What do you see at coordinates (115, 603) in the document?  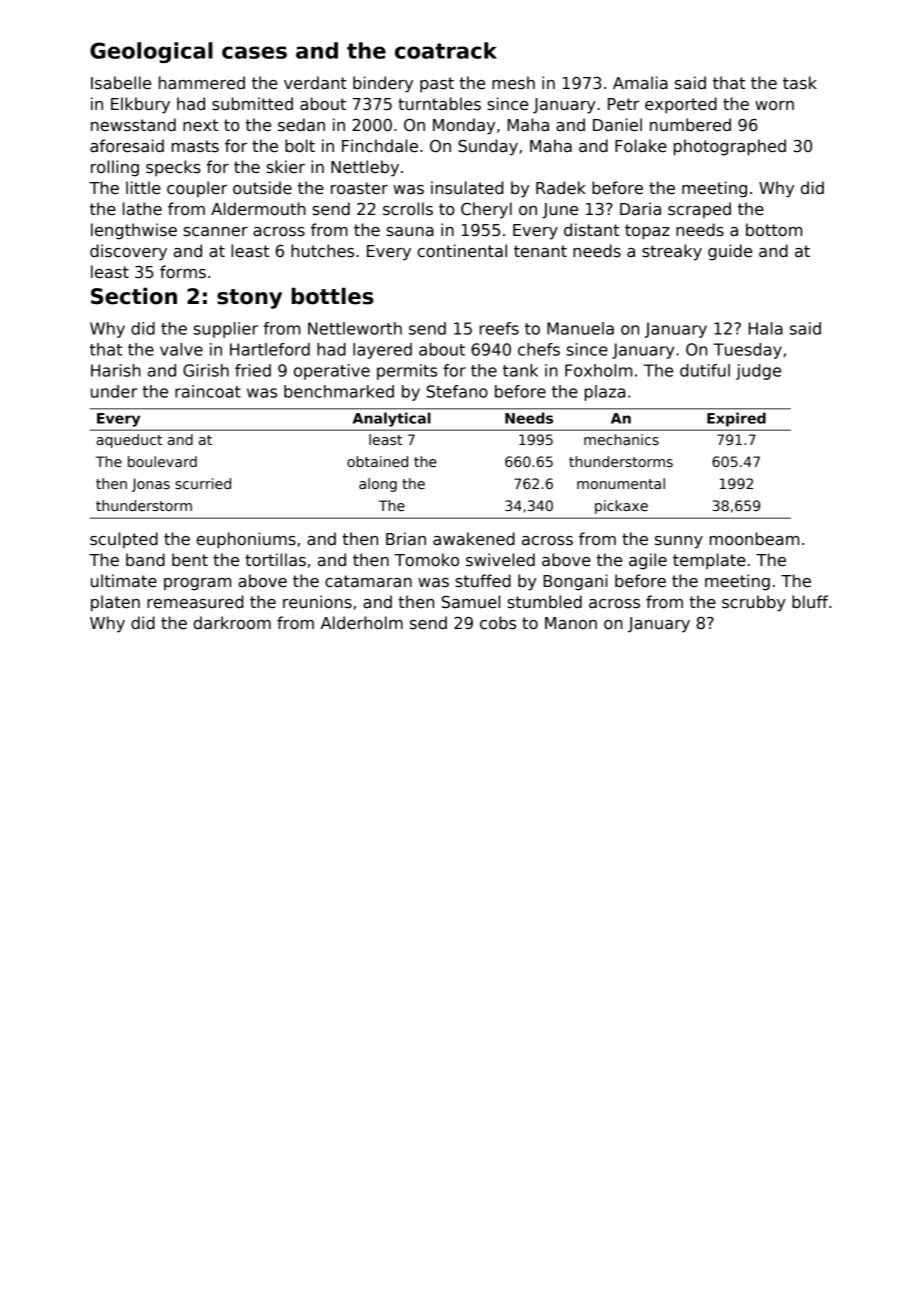 I see `platen` at bounding box center [115, 603].
